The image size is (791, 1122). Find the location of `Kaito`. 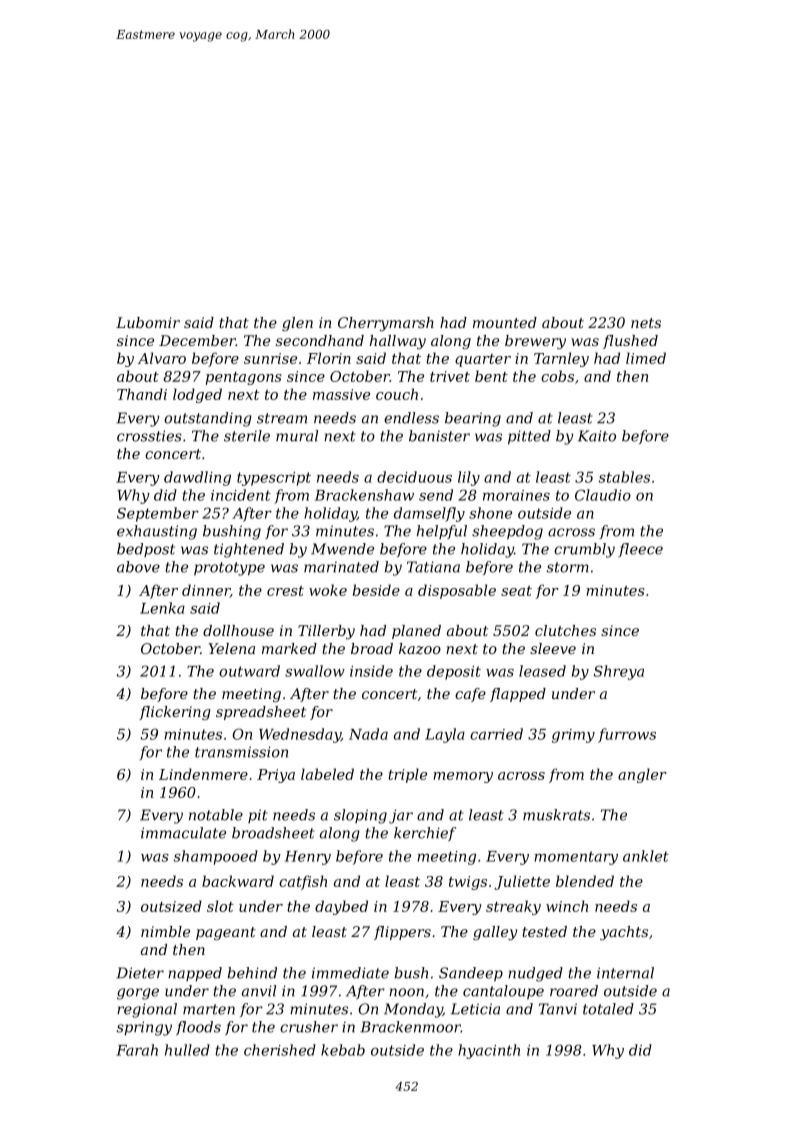

Kaito is located at coordinates (597, 436).
